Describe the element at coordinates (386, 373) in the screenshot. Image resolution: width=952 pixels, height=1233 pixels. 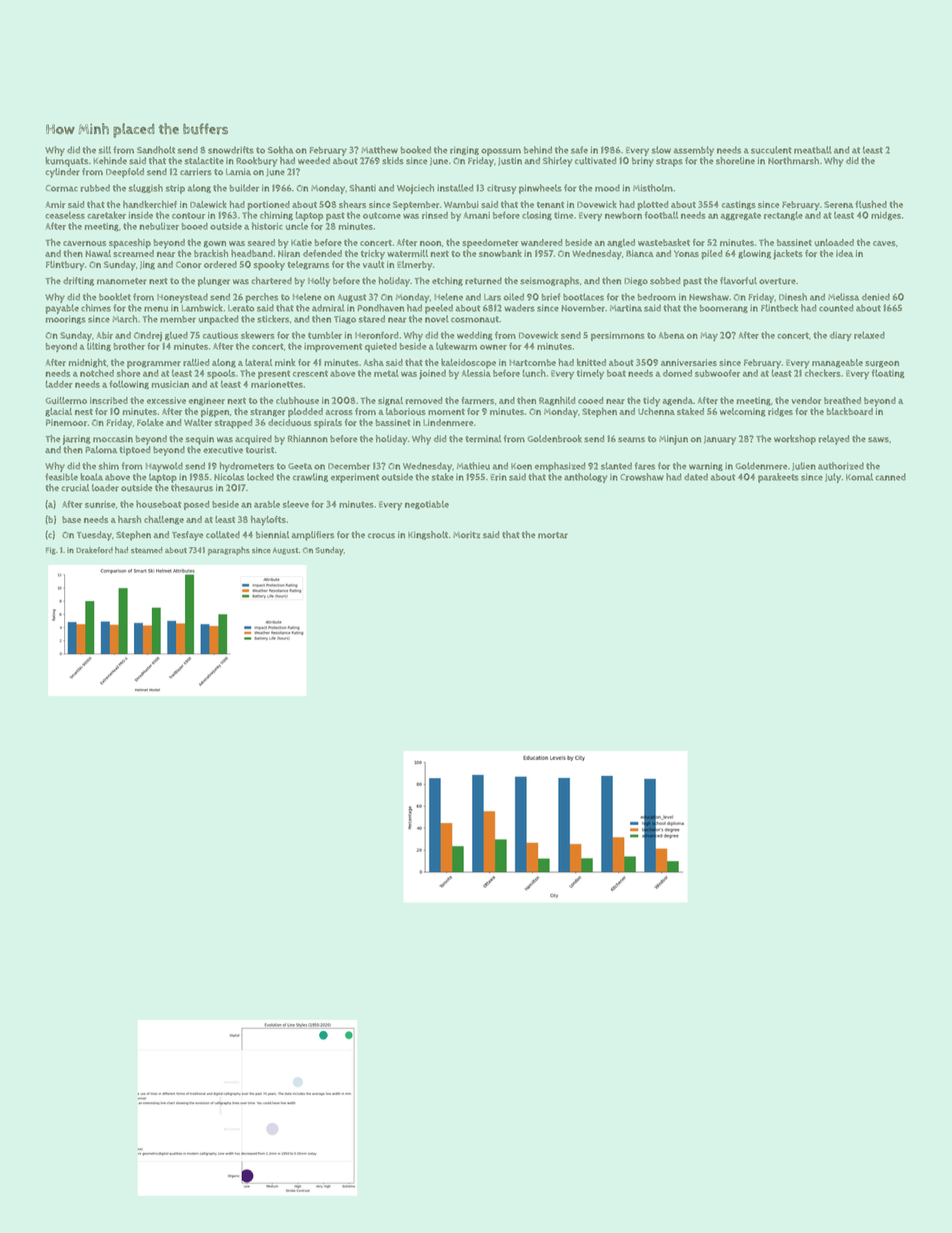
I see `metal` at that location.
